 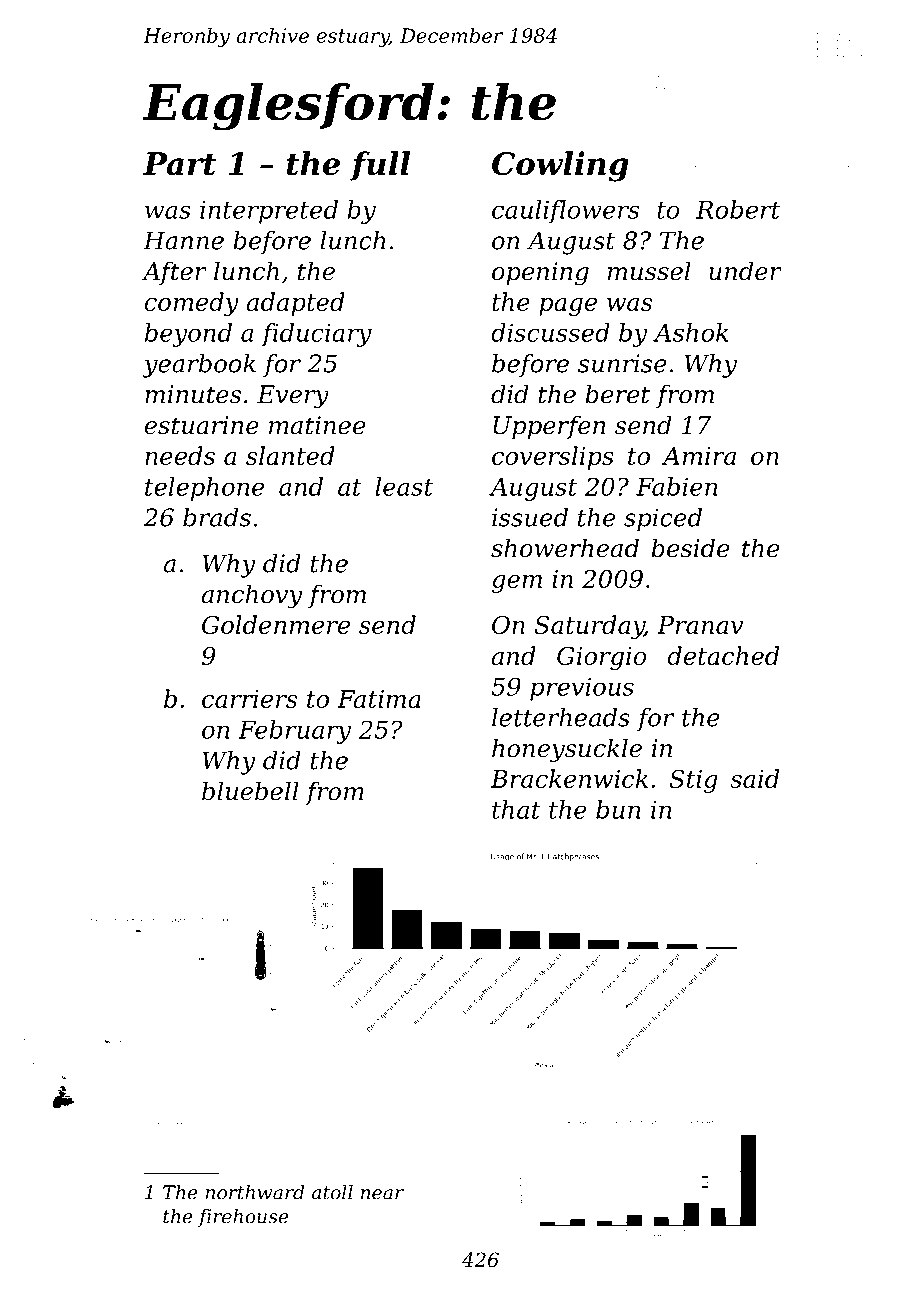 I want to click on firehouse, so click(x=243, y=1218).
